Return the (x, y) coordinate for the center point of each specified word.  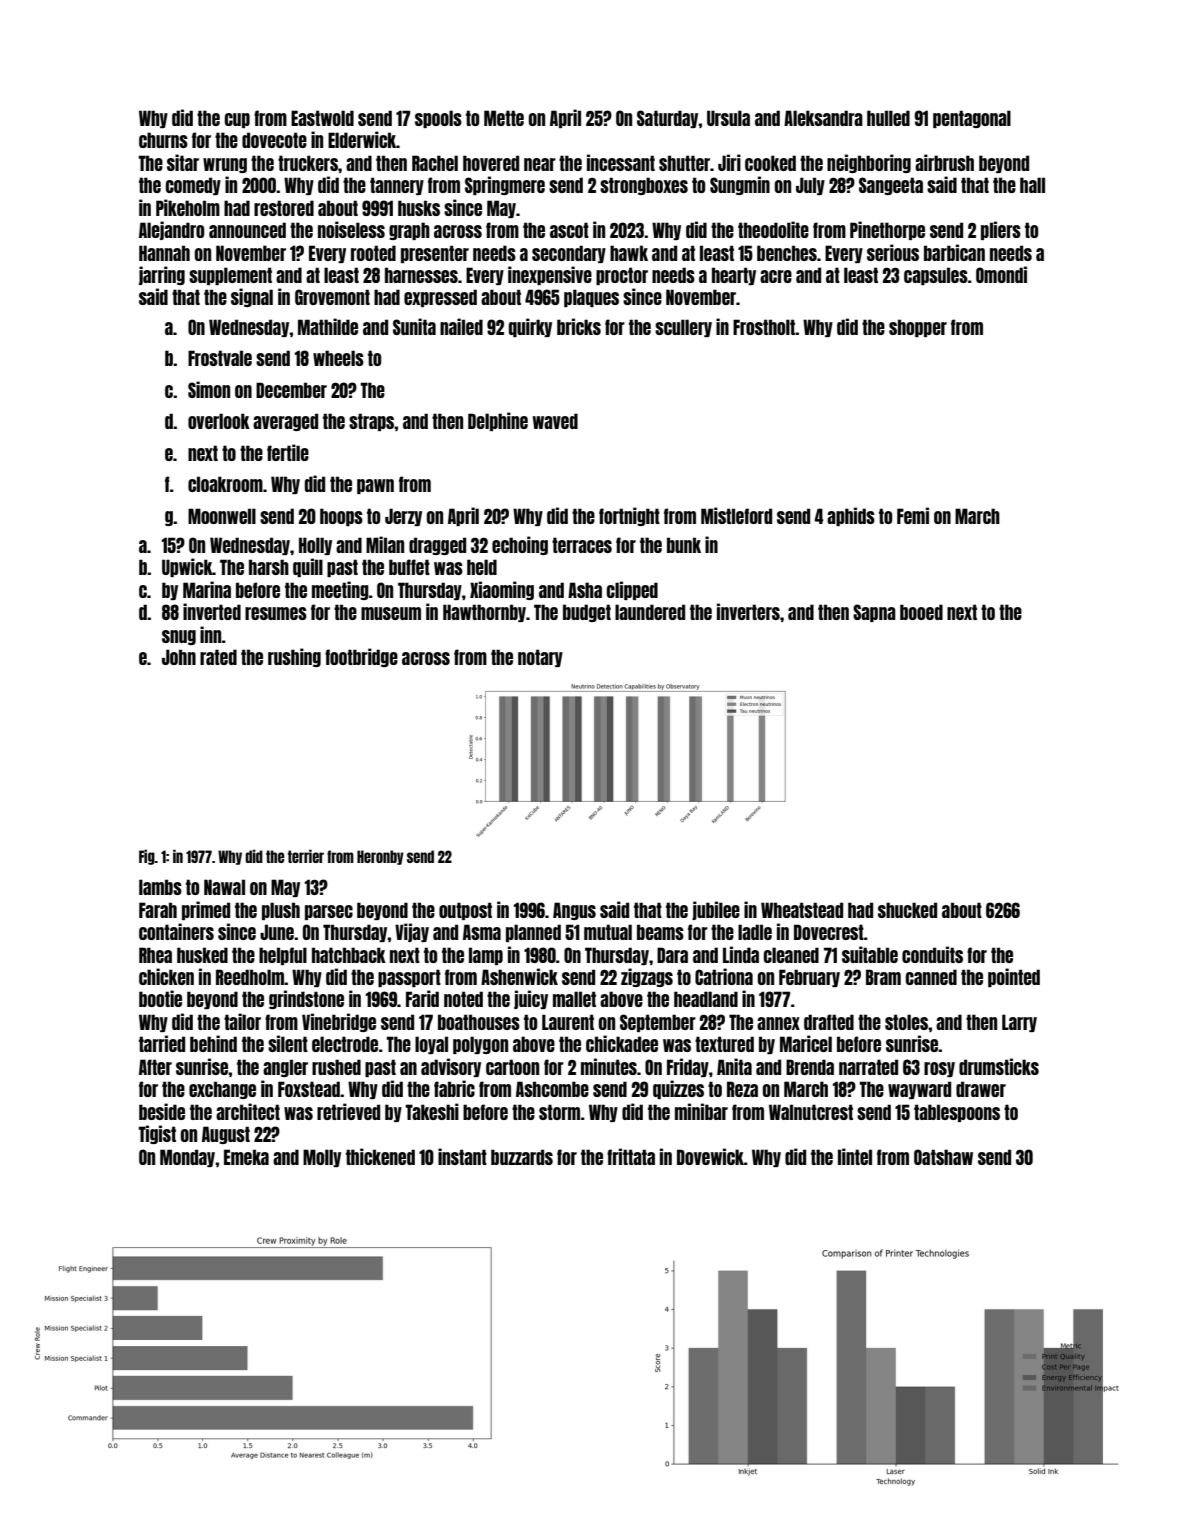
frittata (631, 1156)
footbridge (361, 657)
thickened (380, 1156)
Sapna (874, 613)
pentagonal (972, 119)
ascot (569, 230)
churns (163, 140)
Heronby (380, 857)
